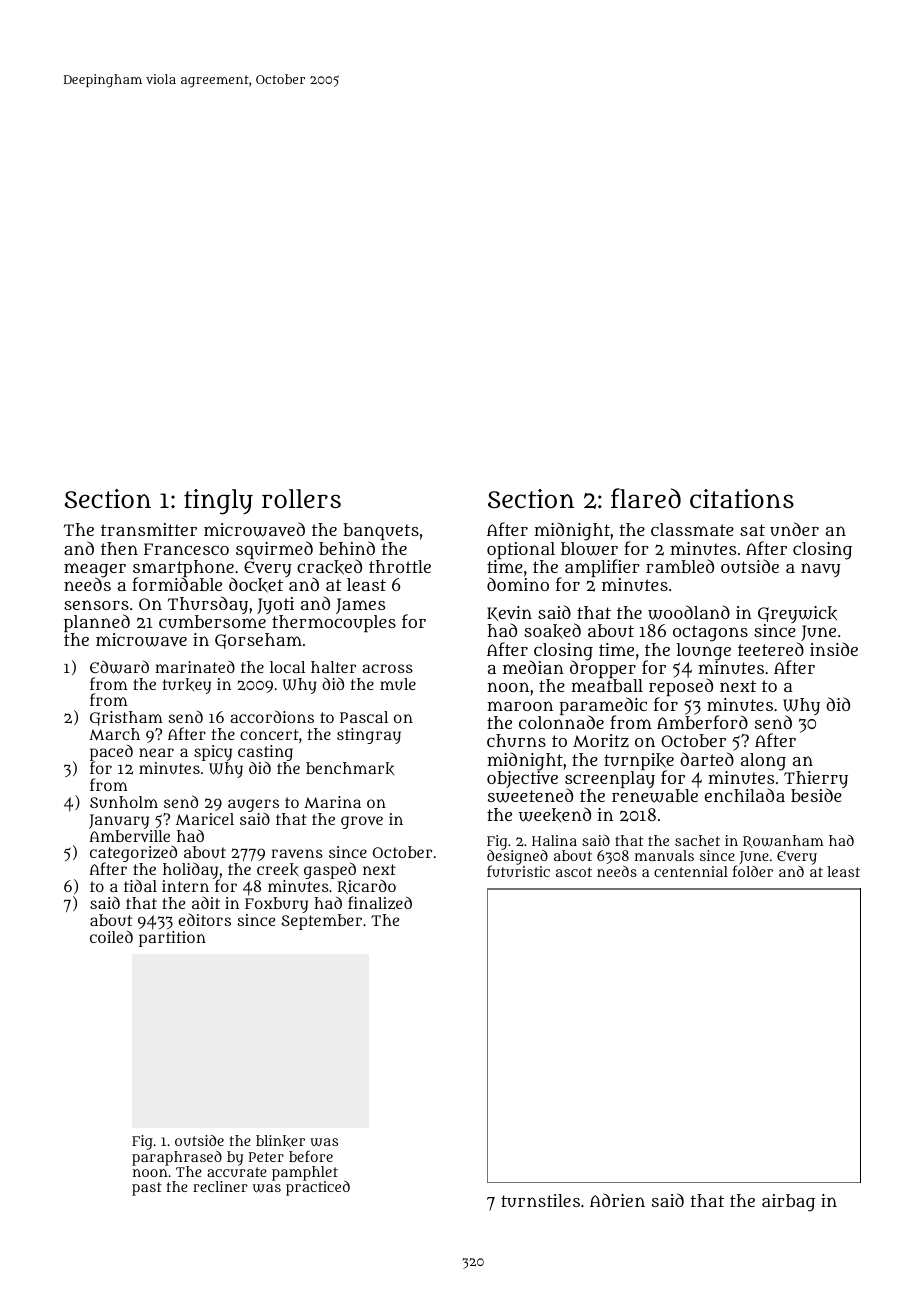 This image has width=924, height=1314. Describe the element at coordinates (350, 768) in the image. I see `benchmark` at that location.
